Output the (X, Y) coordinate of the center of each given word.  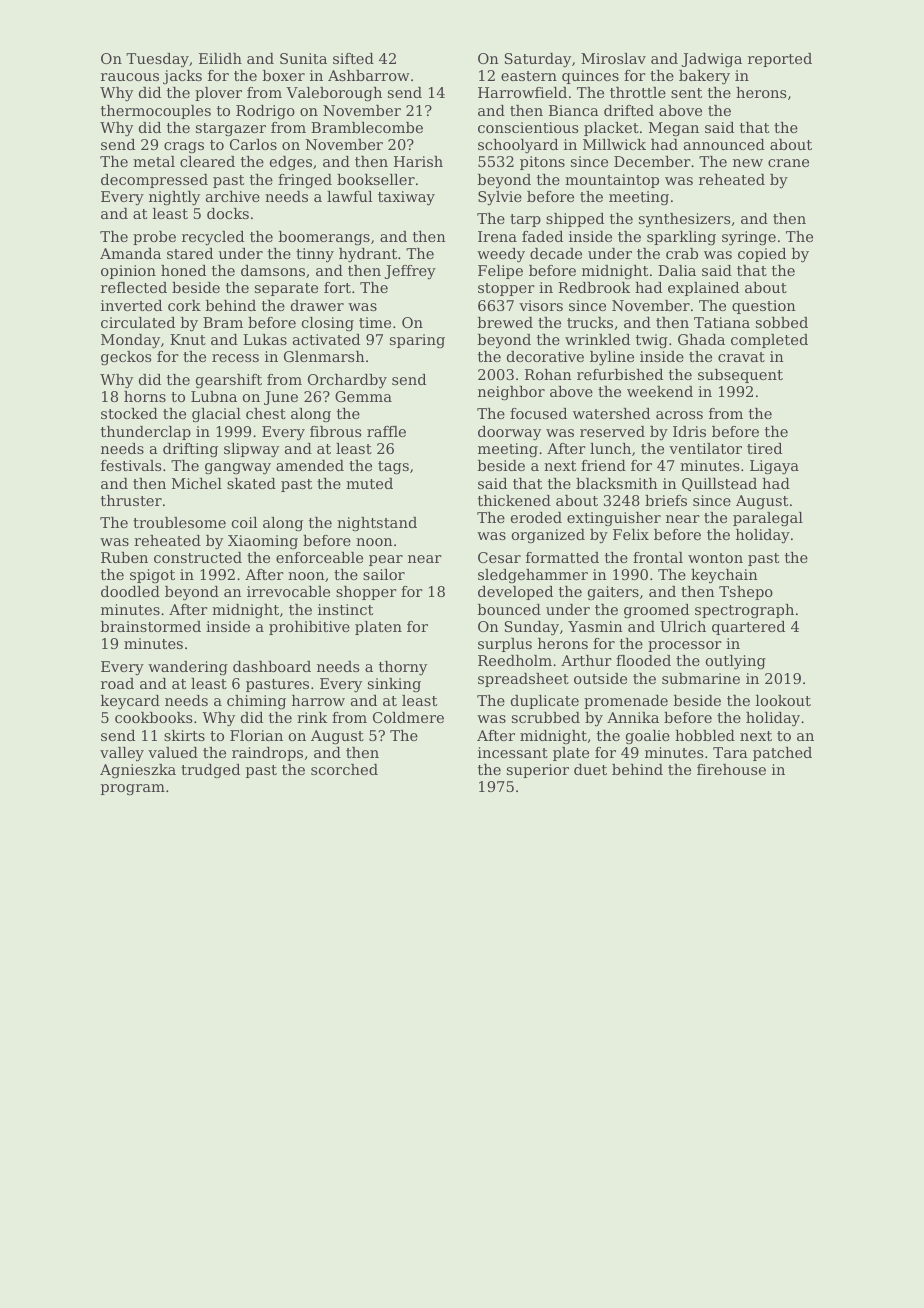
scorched (344, 769)
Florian (256, 735)
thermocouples (156, 112)
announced (724, 144)
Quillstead (719, 485)
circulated (138, 322)
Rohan (548, 374)
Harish (418, 161)
